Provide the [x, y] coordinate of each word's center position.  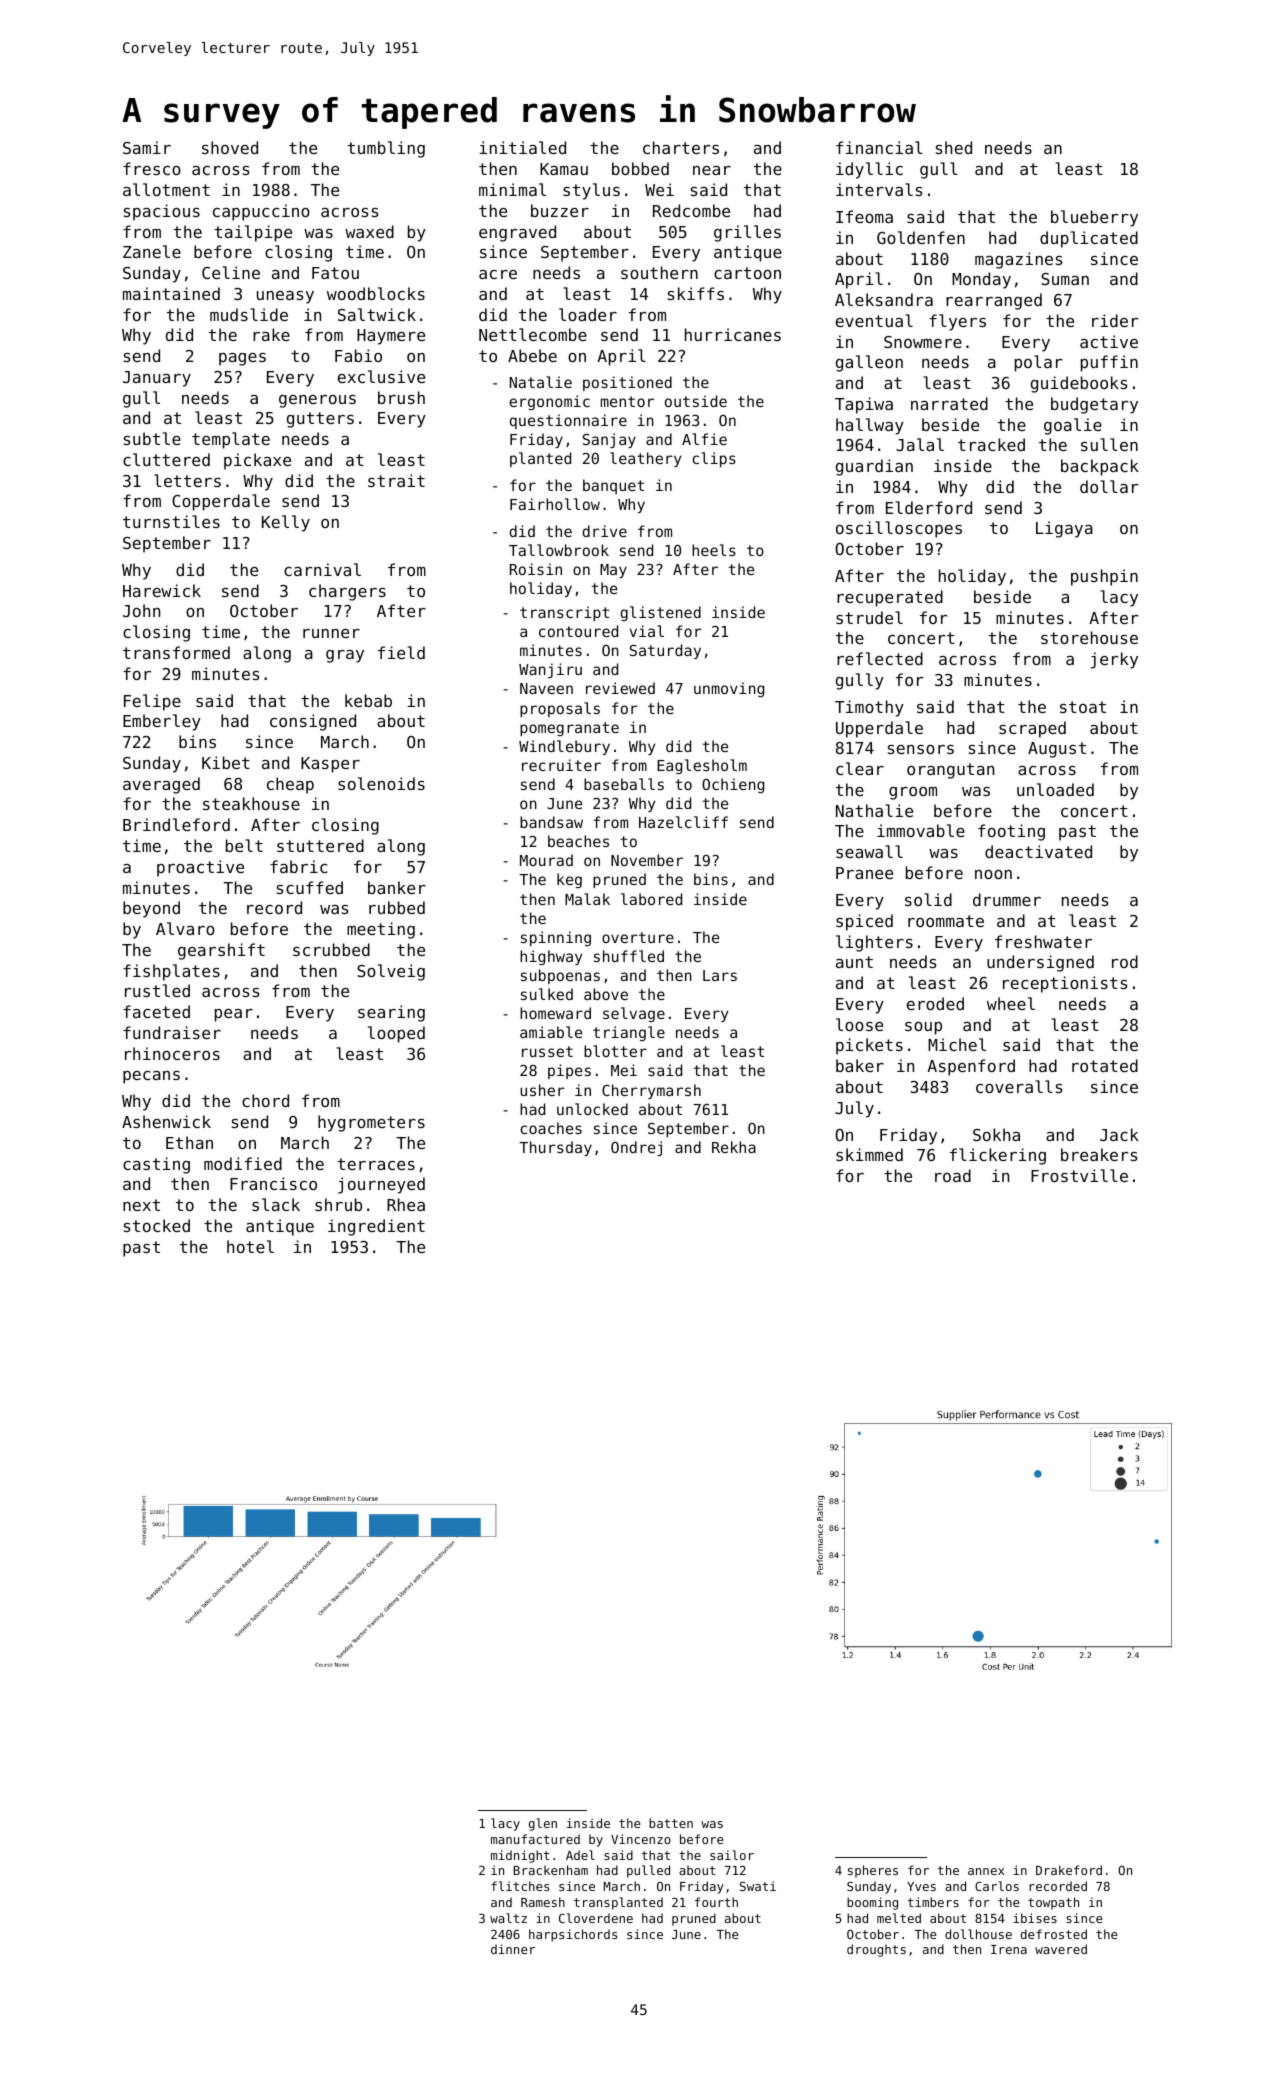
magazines [1018, 260]
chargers [347, 592]
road [953, 1175]
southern [659, 272]
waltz [508, 1918]
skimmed [869, 1154]
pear [234, 1015]
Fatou [335, 273]
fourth [716, 1902]
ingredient [376, 1227]
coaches [551, 1128]
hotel [250, 1246]
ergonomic [549, 402]
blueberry [1094, 218]
